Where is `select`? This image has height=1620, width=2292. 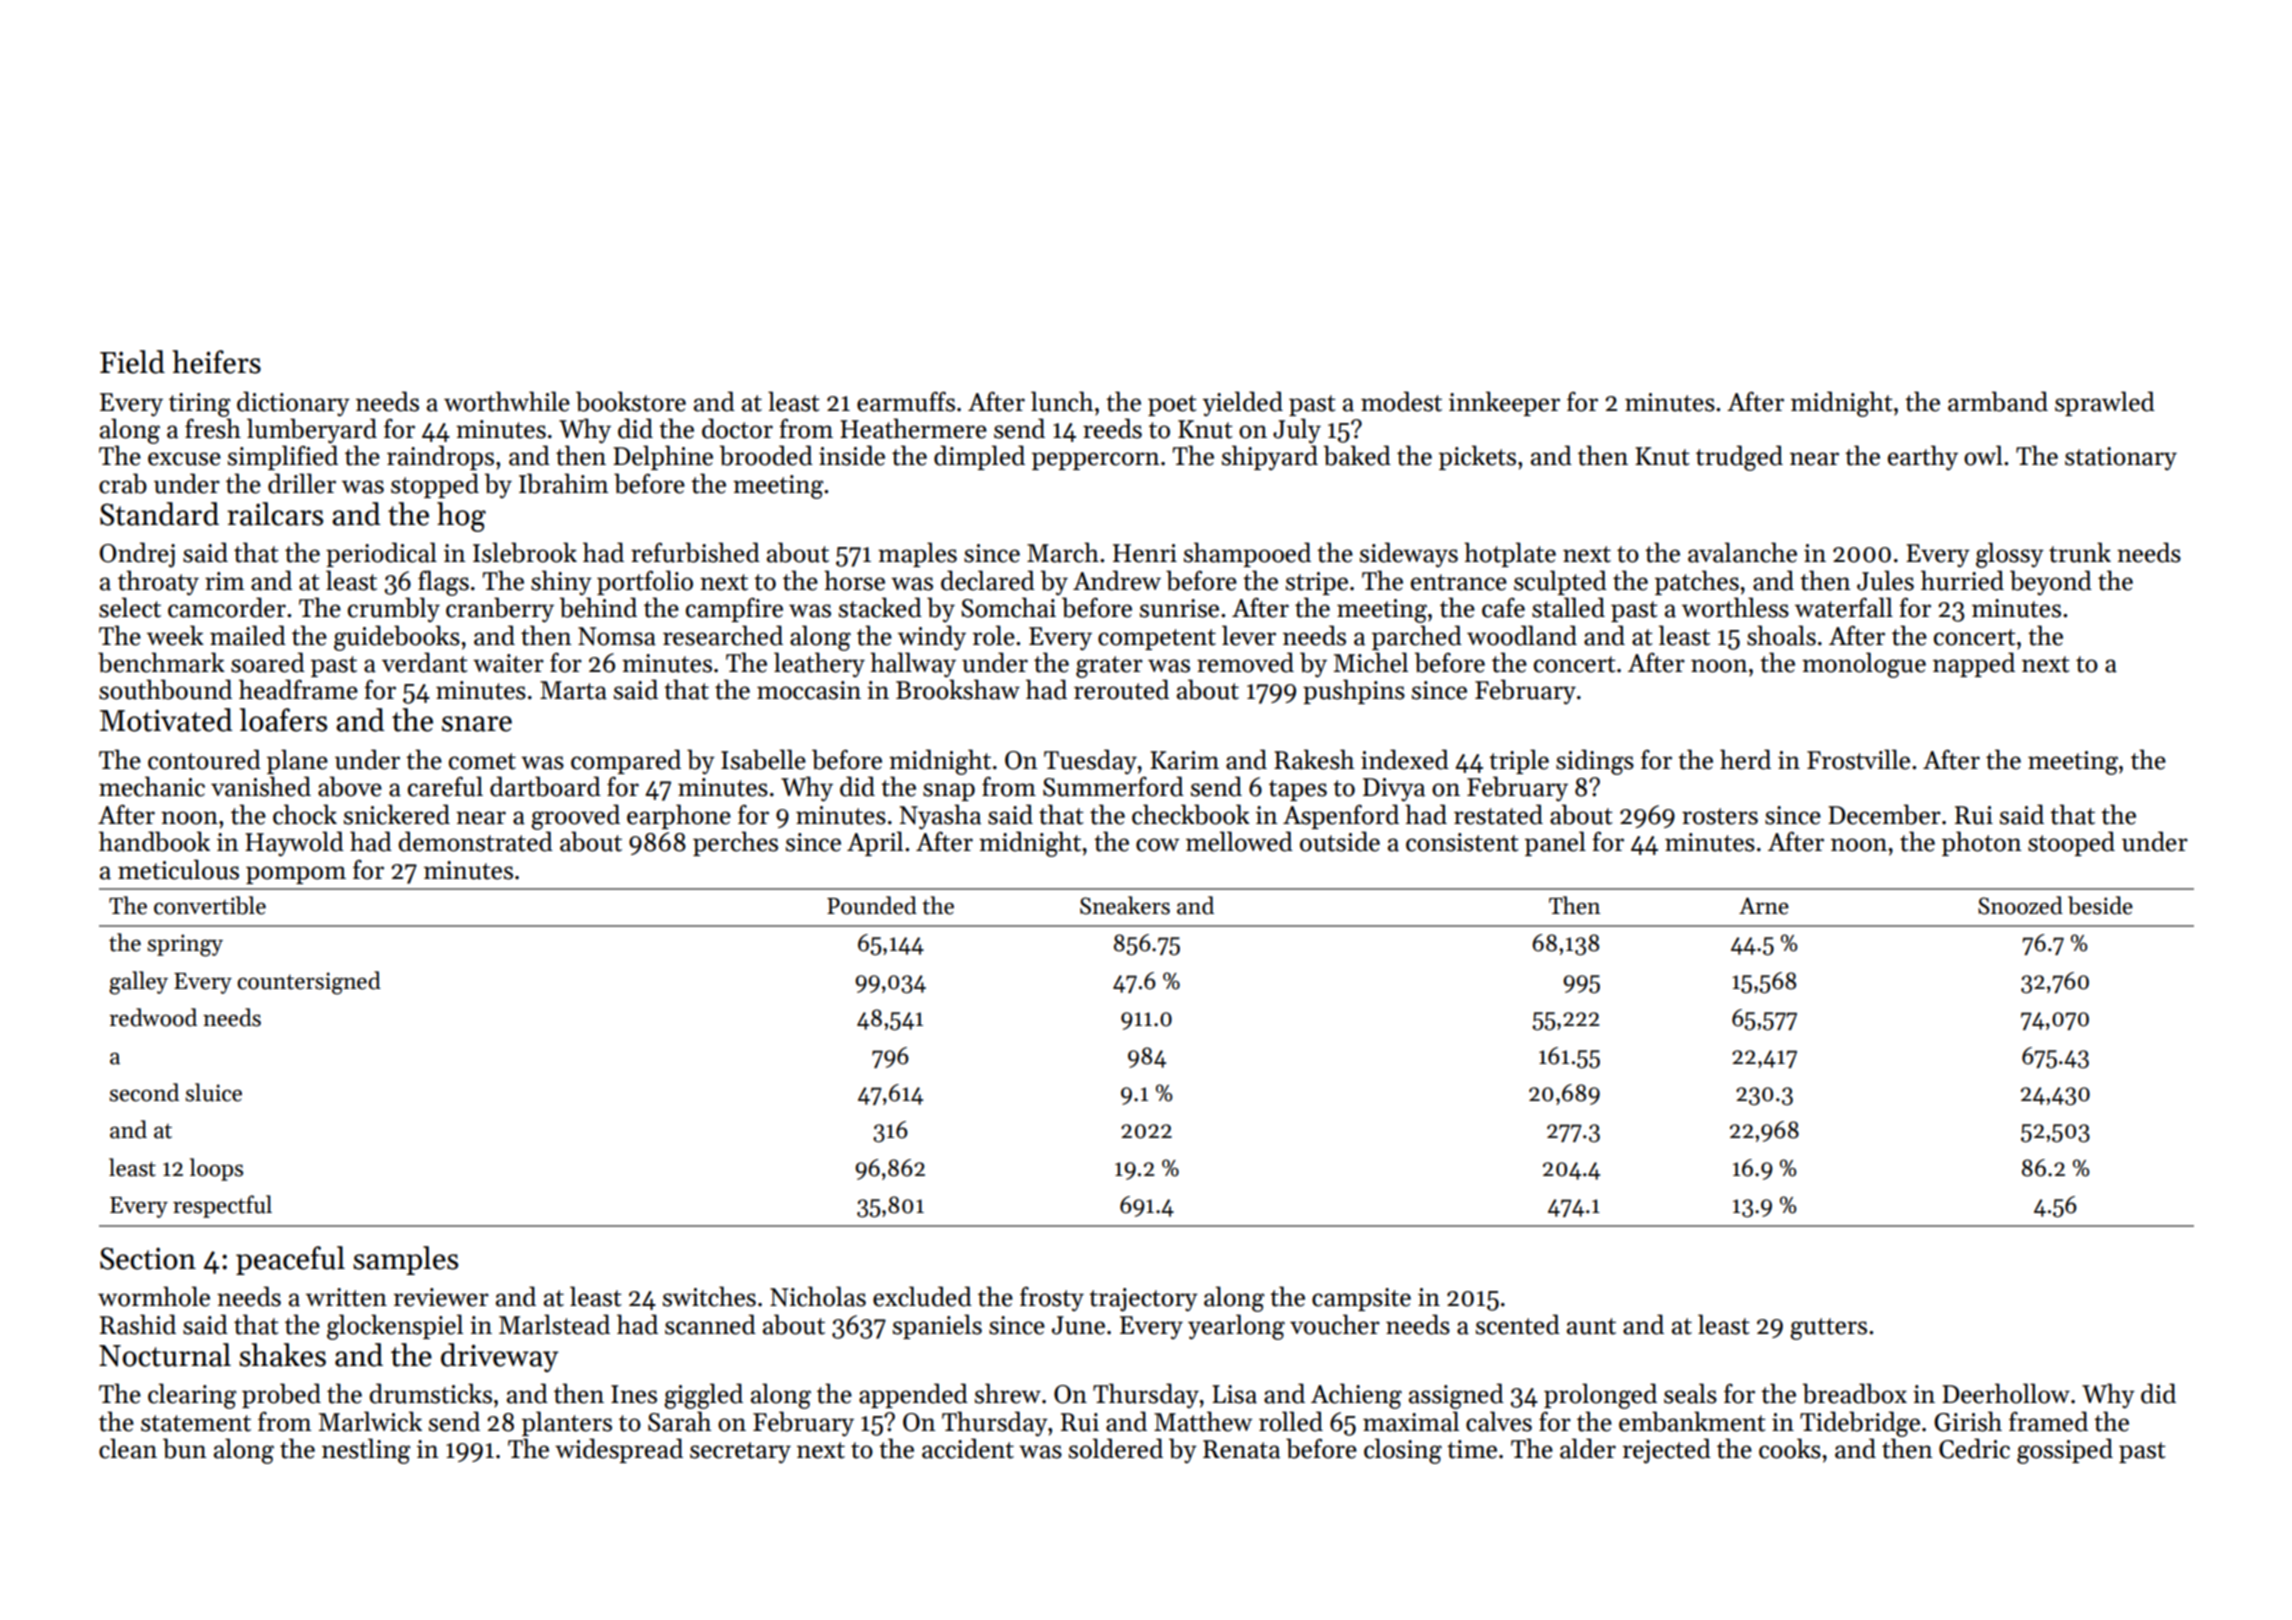 select is located at coordinates (130, 607).
